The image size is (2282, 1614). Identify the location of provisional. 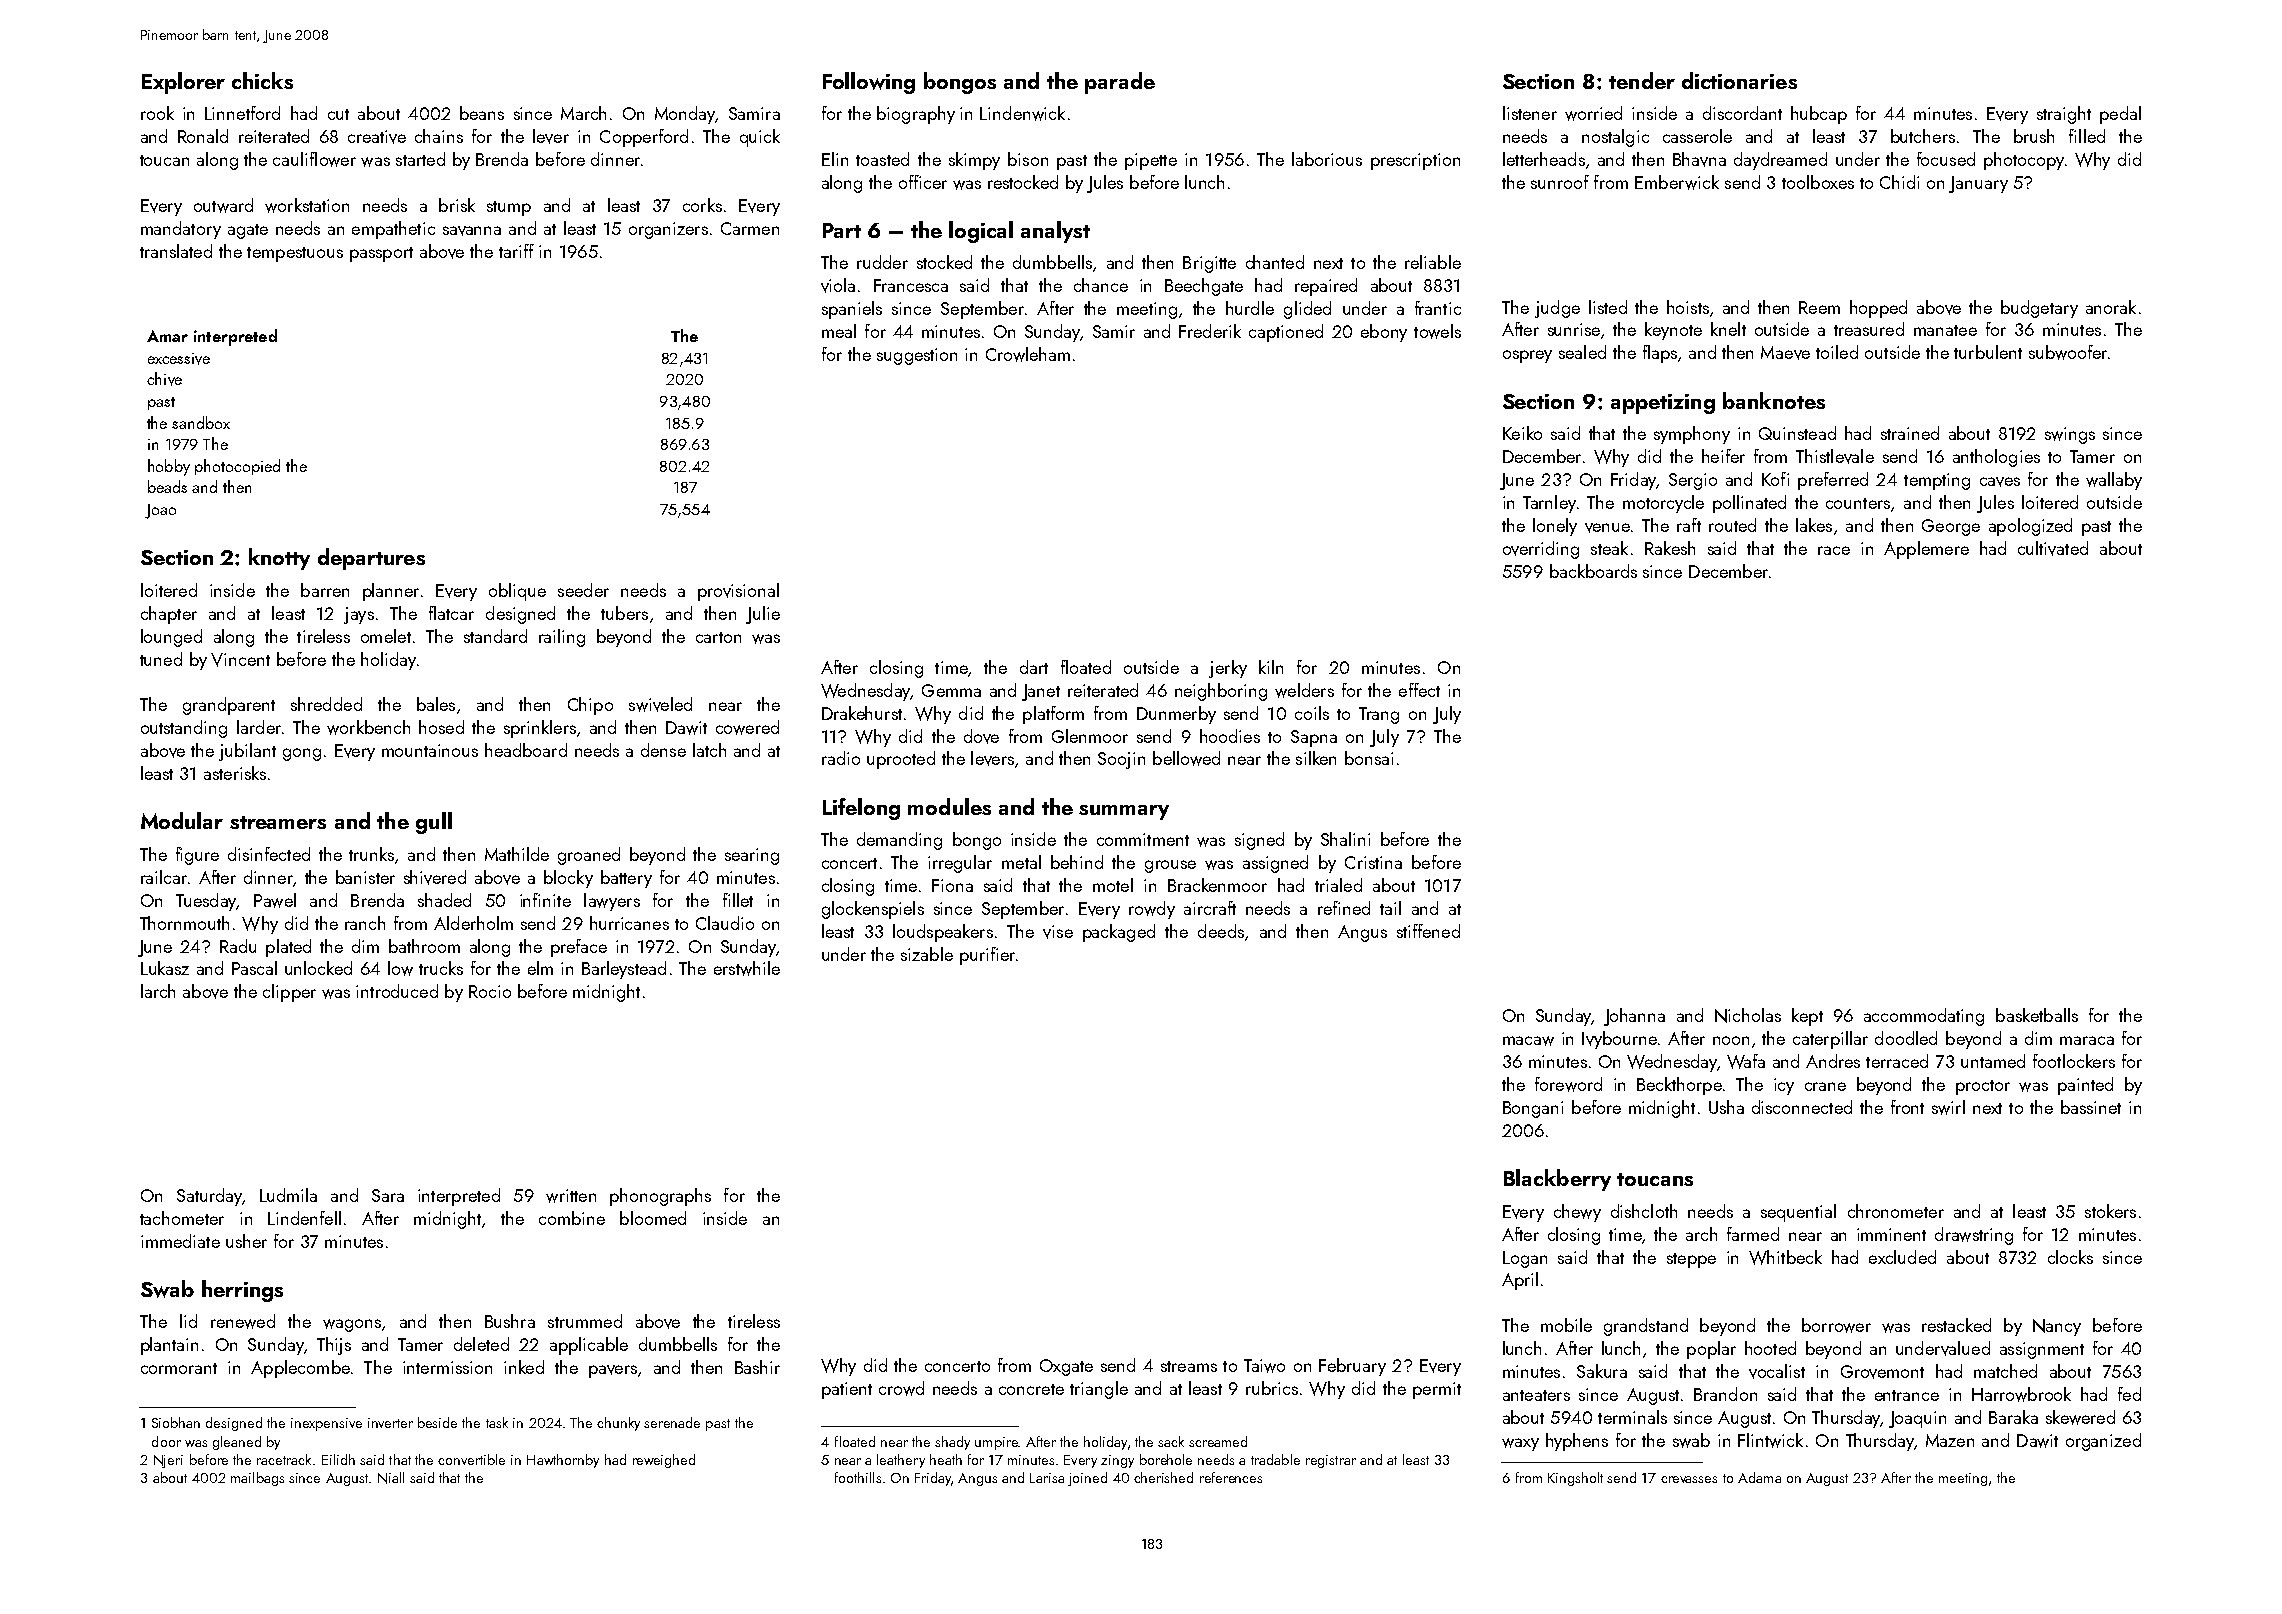
(738, 592).
